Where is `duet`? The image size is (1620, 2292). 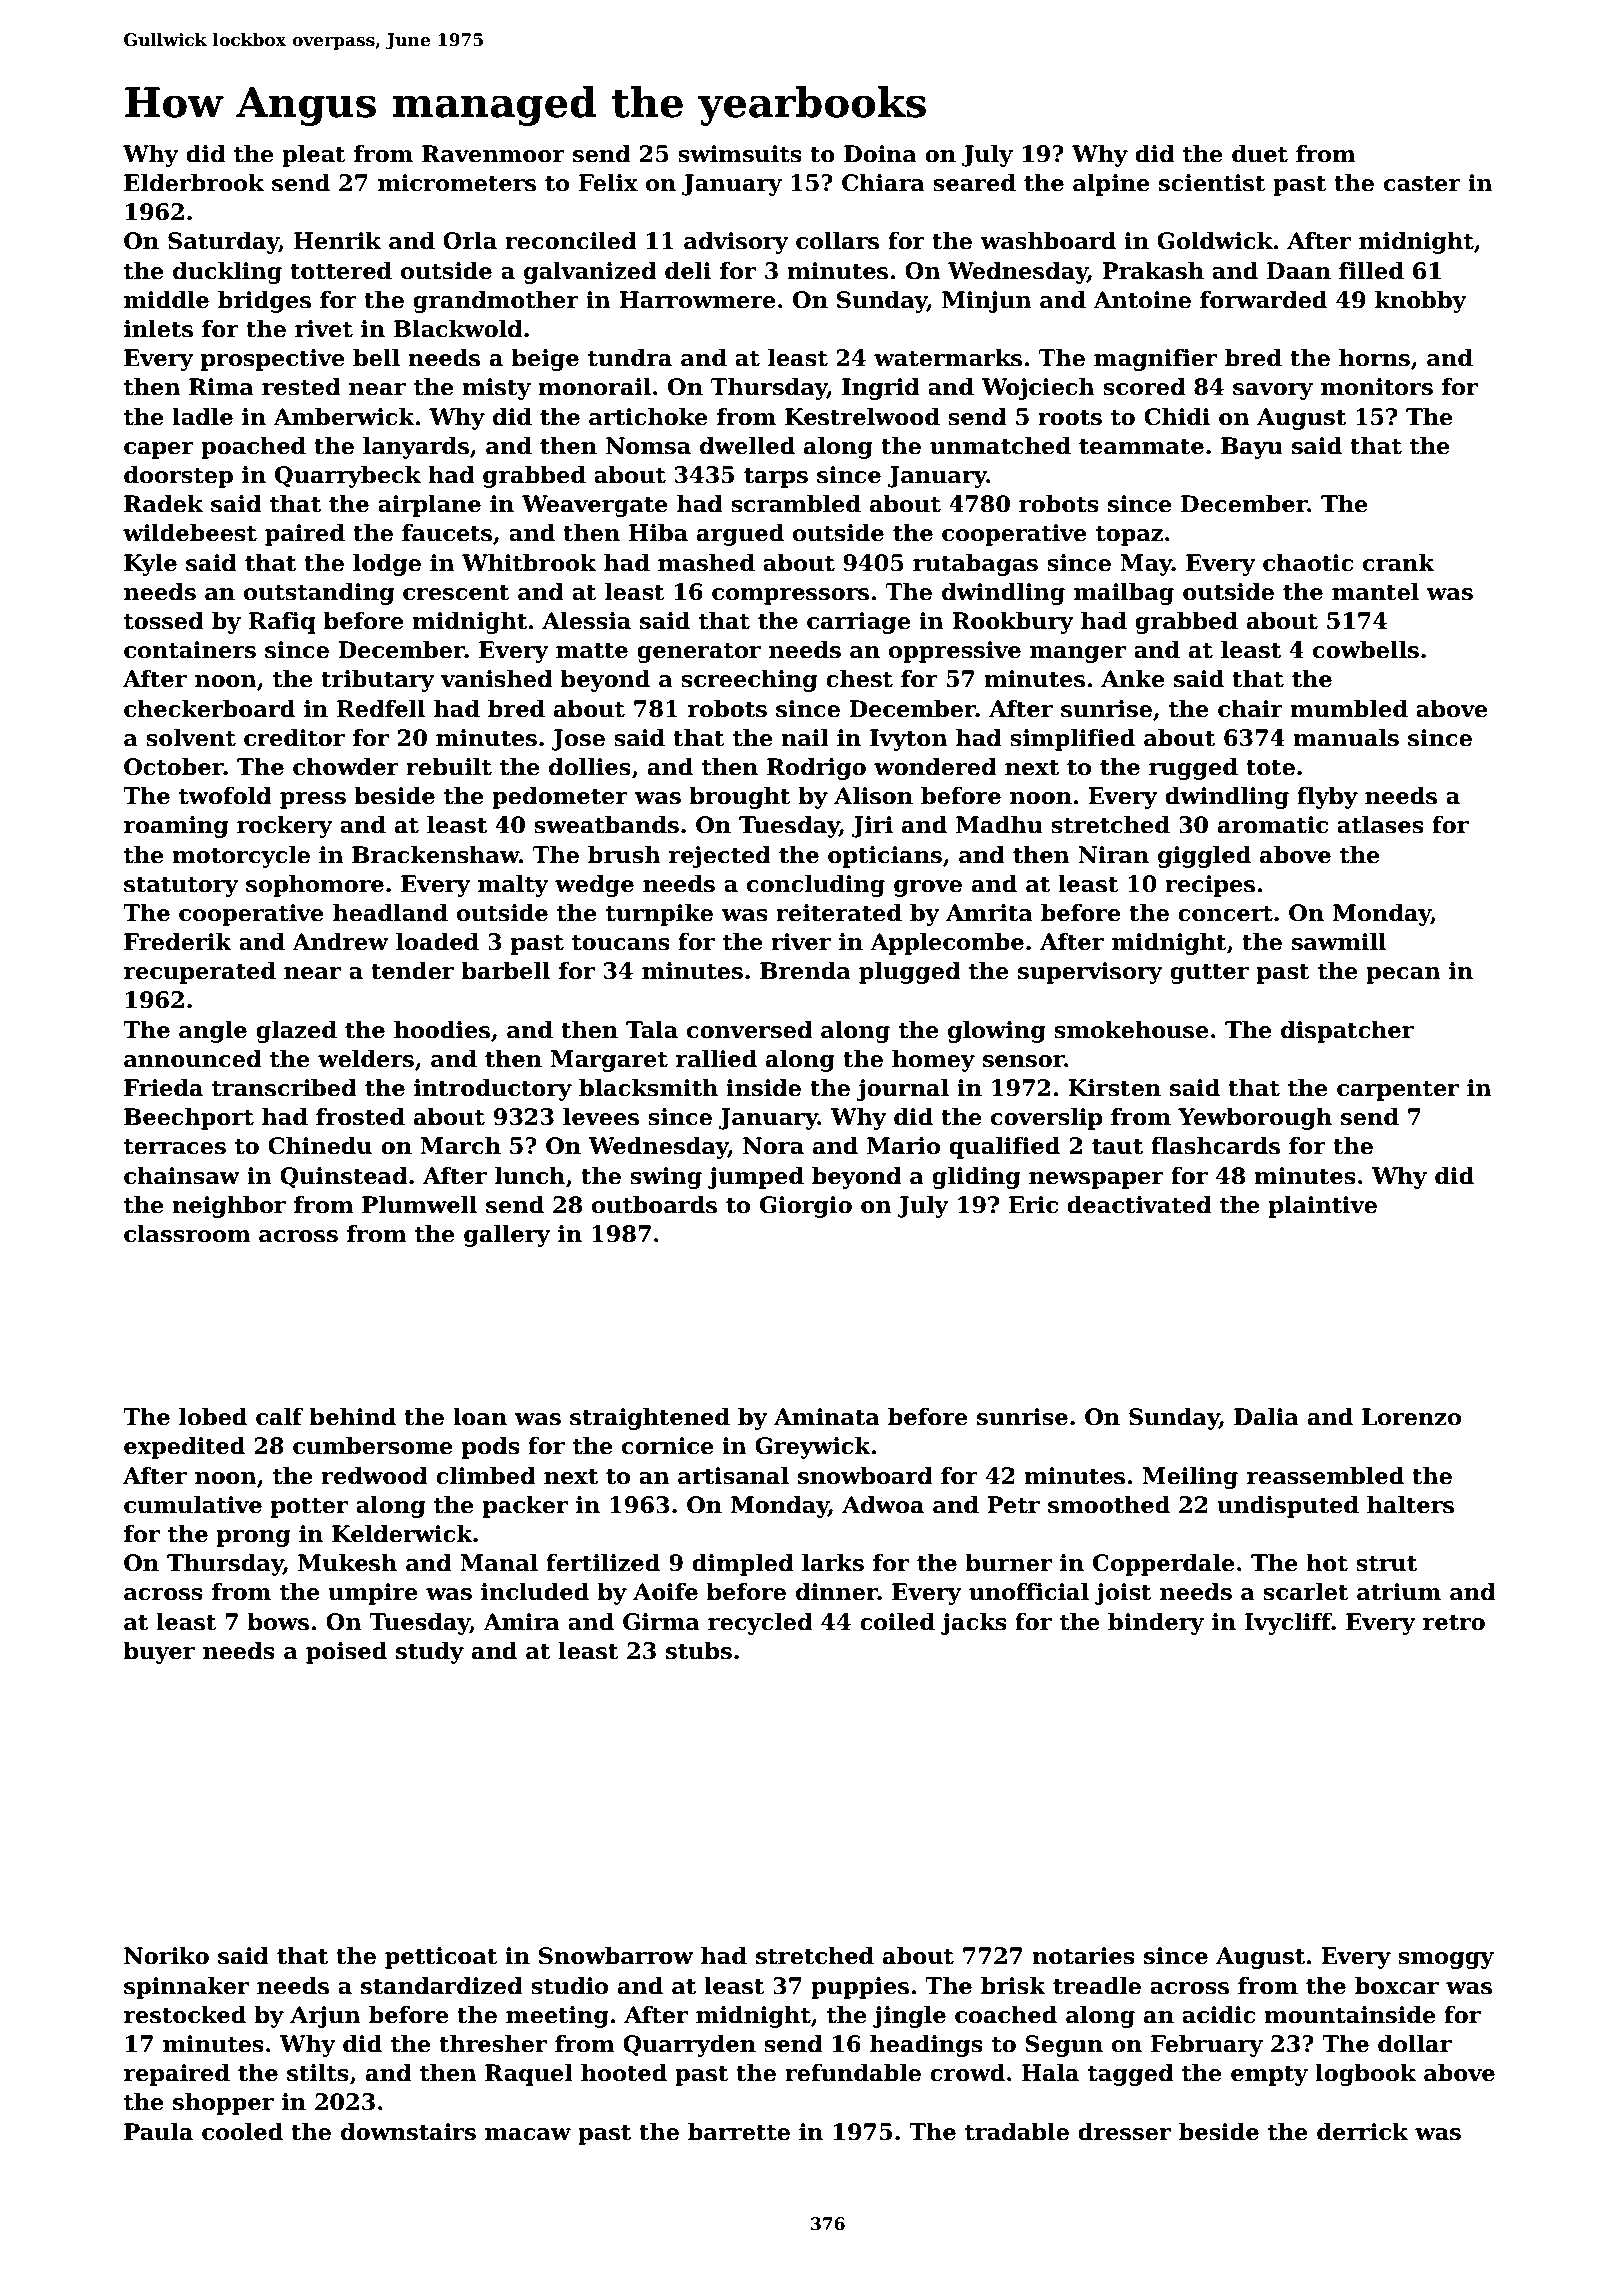 duet is located at coordinates (1260, 154).
